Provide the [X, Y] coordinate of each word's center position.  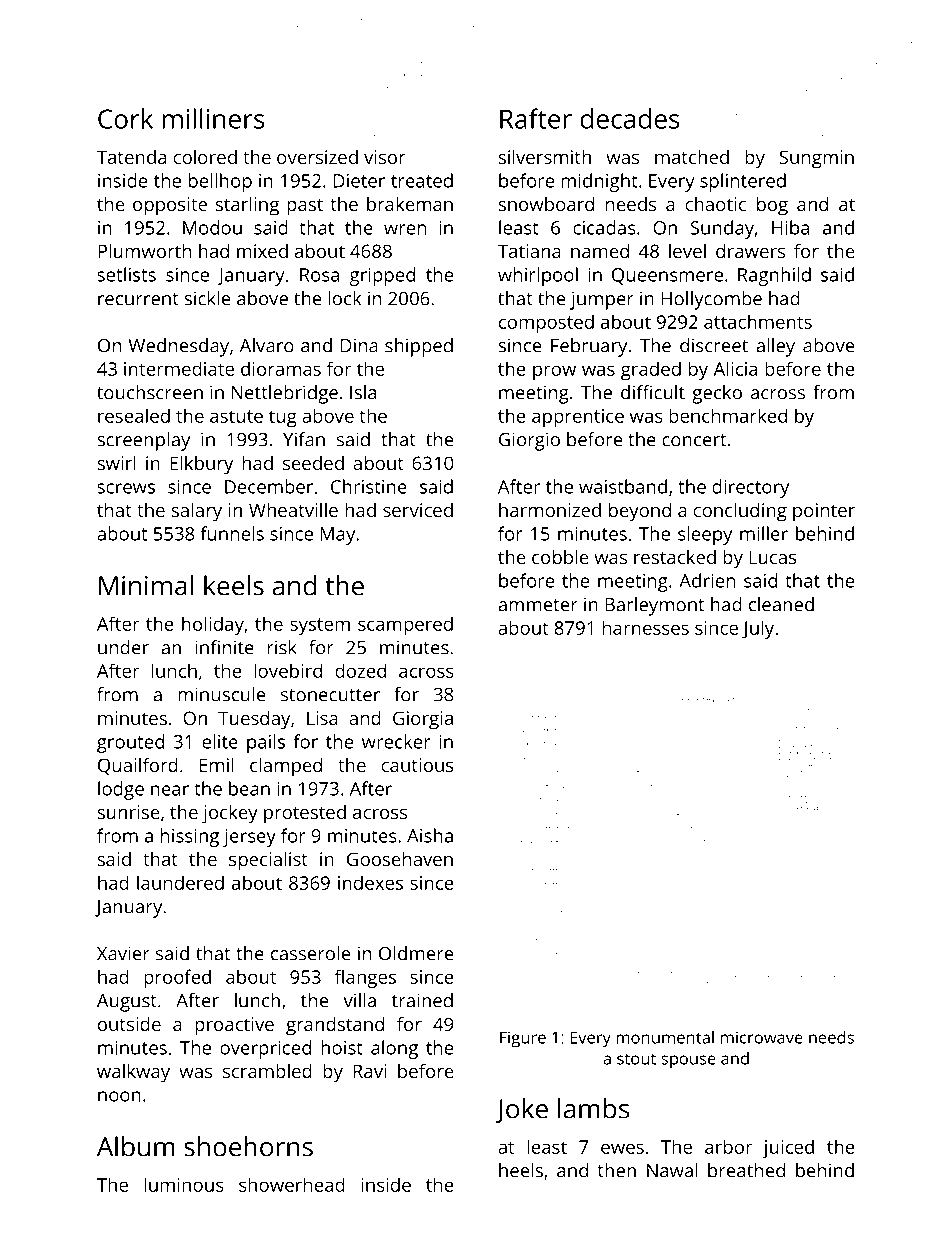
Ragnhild [774, 276]
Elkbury [201, 465]
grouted [130, 743]
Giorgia [423, 720]
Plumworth [144, 251]
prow [554, 372]
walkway [133, 1073]
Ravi [369, 1071]
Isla [363, 392]
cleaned [781, 604]
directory [750, 488]
